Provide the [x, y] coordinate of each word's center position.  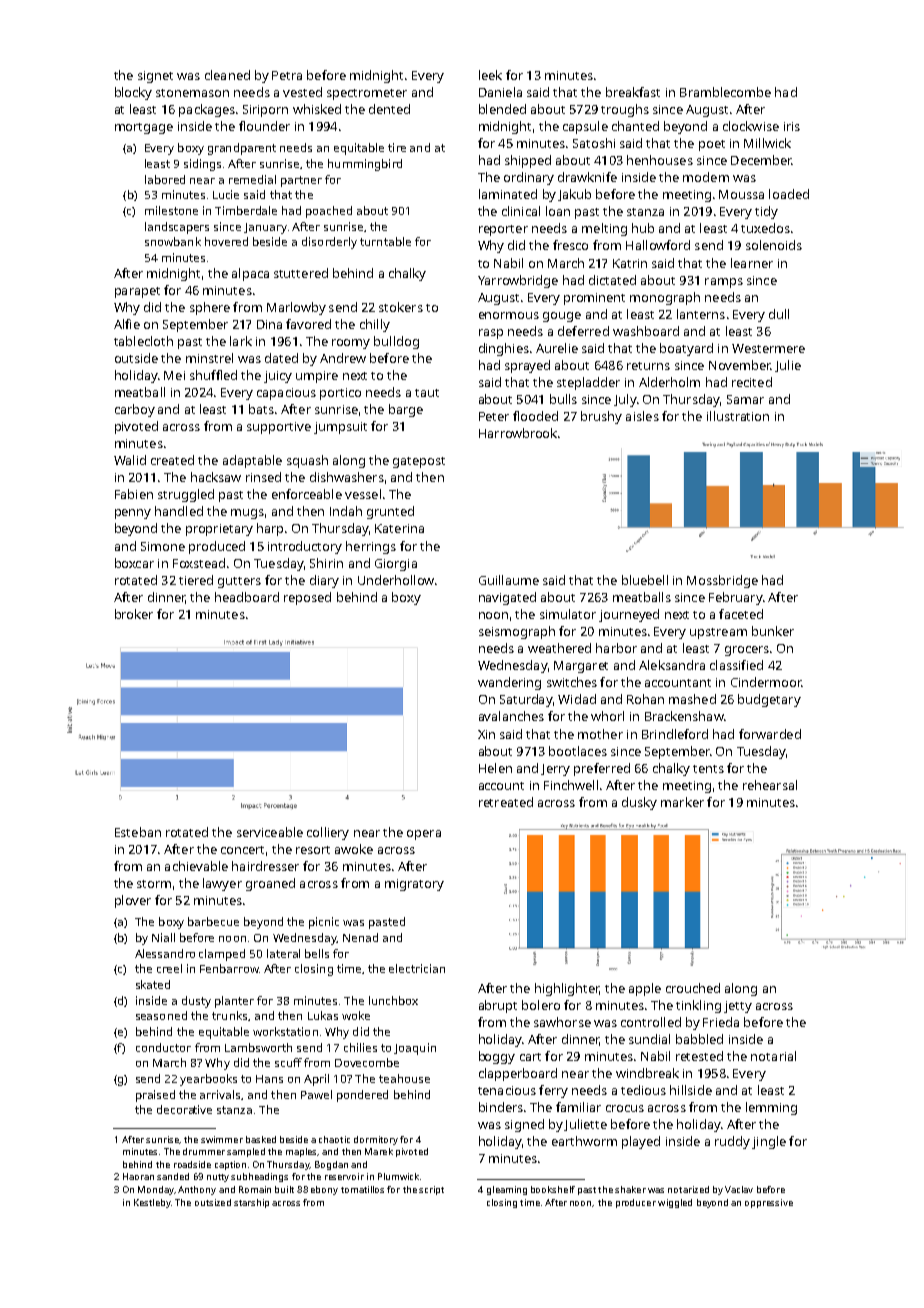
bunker [773, 631]
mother [600, 734]
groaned [270, 884]
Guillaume [509, 580]
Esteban [138, 832]
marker [682, 802]
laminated [508, 194]
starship [251, 1203]
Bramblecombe [725, 92]
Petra [287, 75]
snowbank [173, 241]
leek [490, 75]
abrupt [498, 1006]
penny [133, 514]
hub [643, 228]
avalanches [511, 716]
